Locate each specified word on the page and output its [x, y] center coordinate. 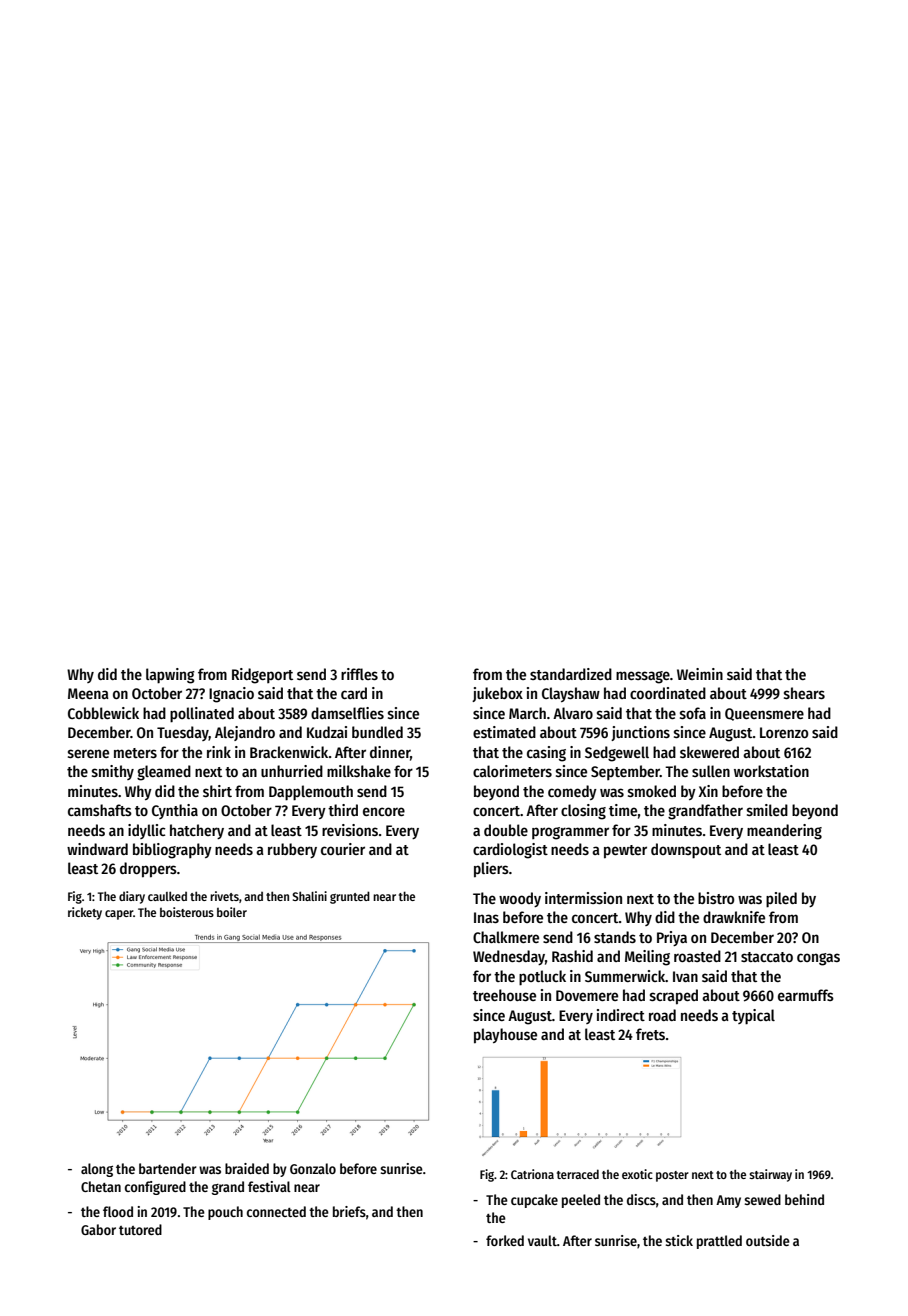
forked [505, 1240]
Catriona [532, 1174]
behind [804, 1199]
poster [672, 1176]
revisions [350, 830]
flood [118, 1211]
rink [219, 752]
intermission [583, 898]
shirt [217, 791]
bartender [168, 1168]
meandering [784, 832]
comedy [572, 792]
